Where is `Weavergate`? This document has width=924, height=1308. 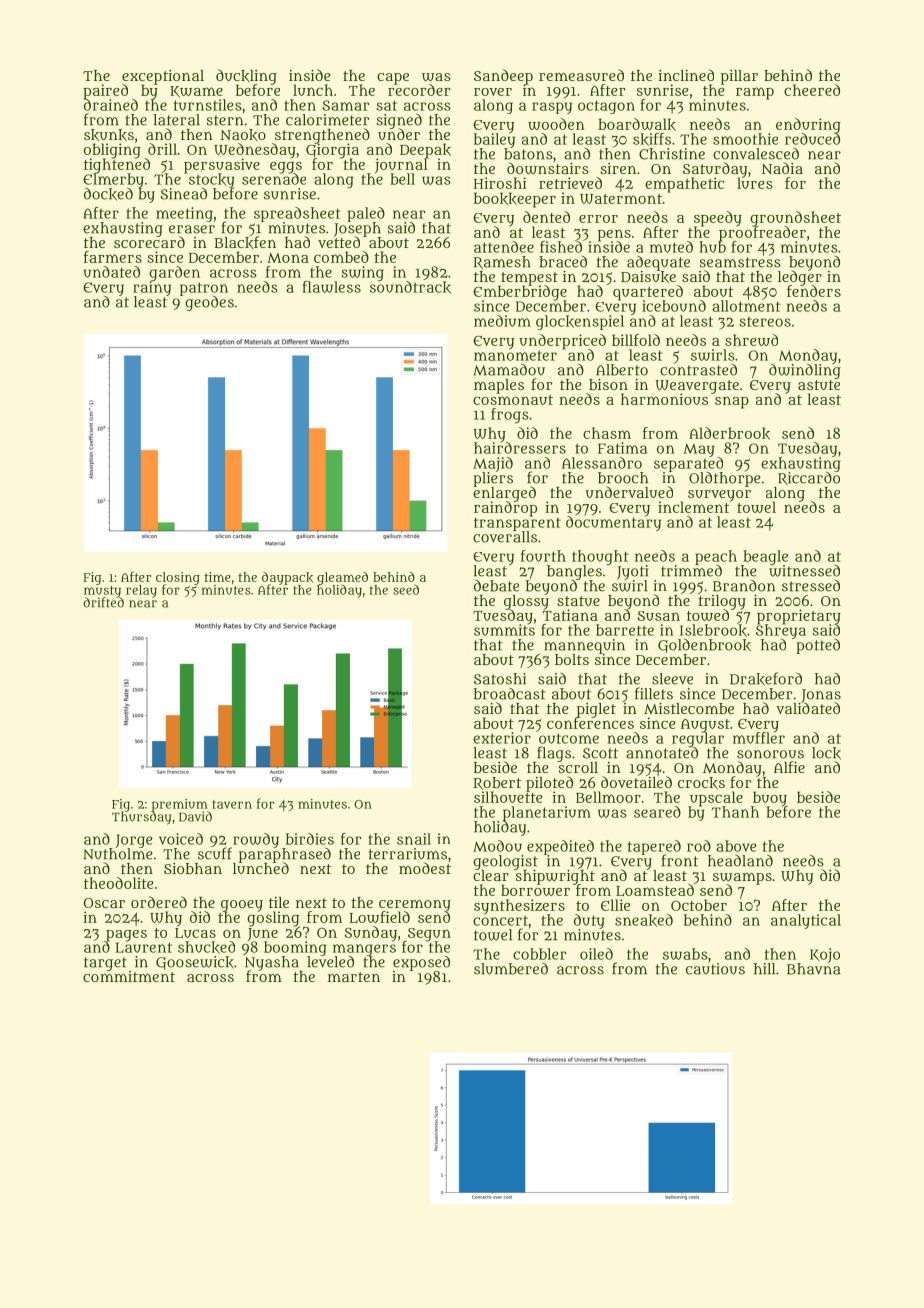 Weavergate is located at coordinates (697, 387).
